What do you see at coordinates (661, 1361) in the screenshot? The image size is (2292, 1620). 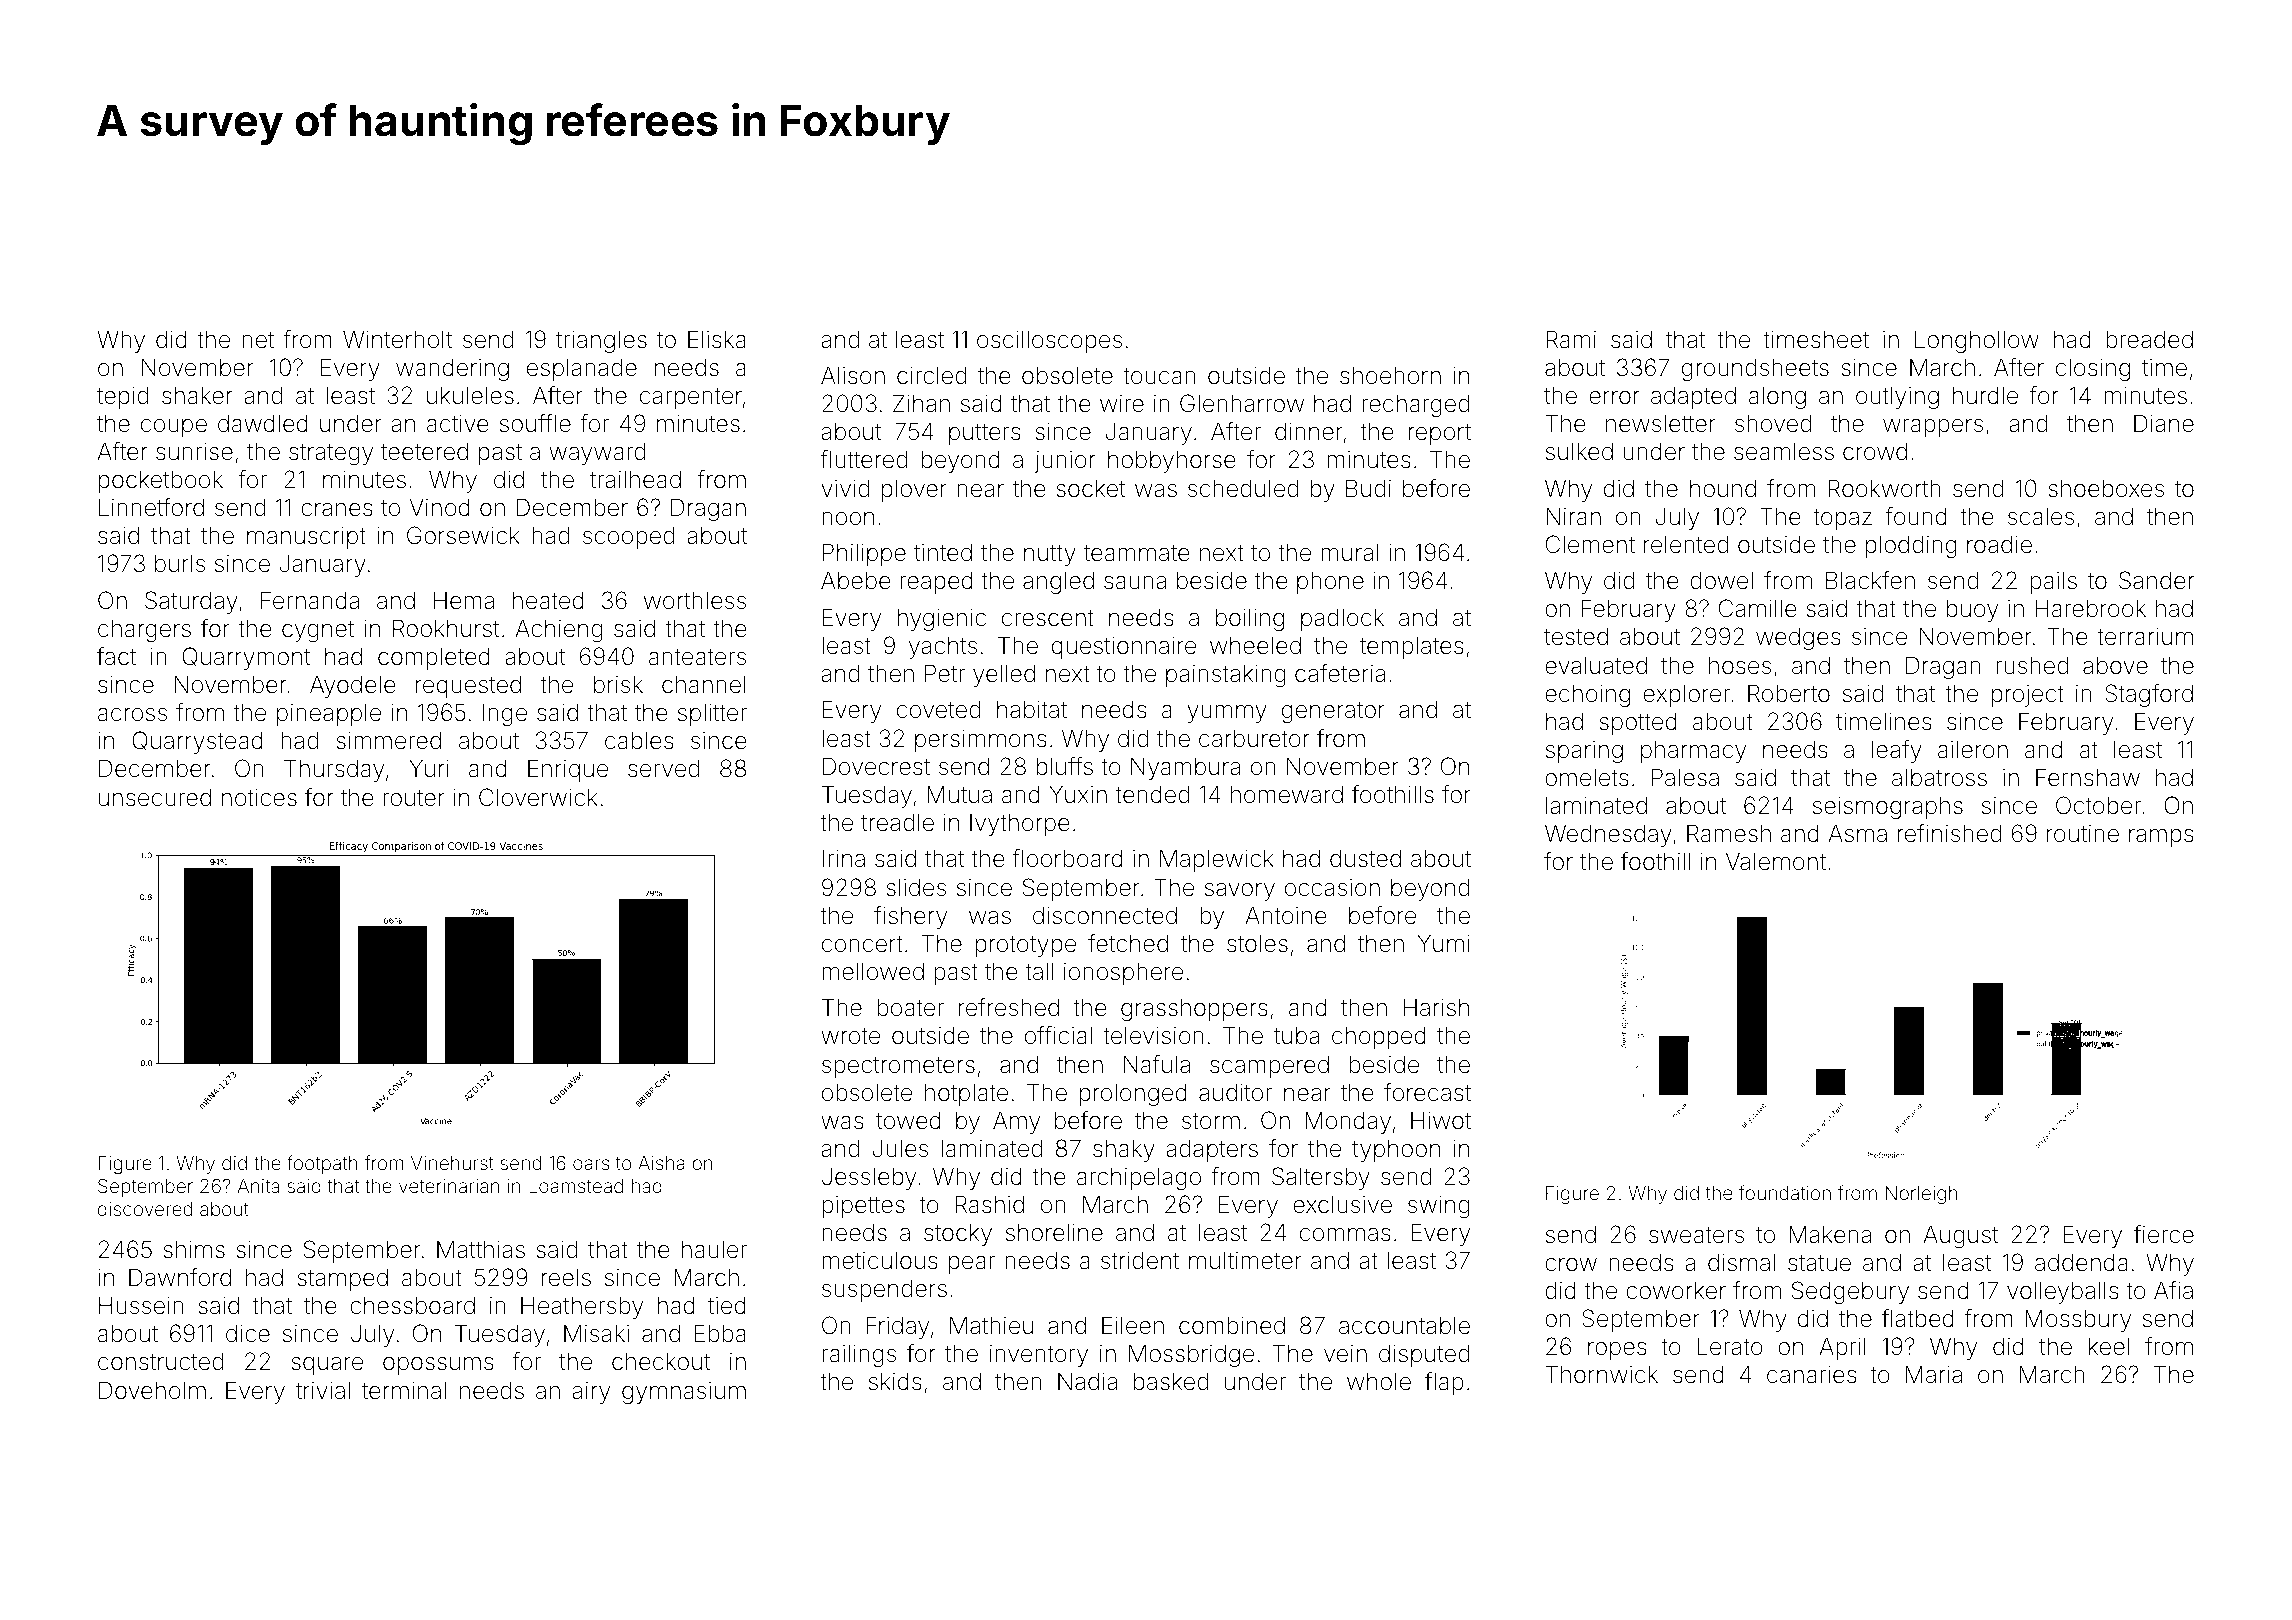 I see `checkout` at bounding box center [661, 1361].
